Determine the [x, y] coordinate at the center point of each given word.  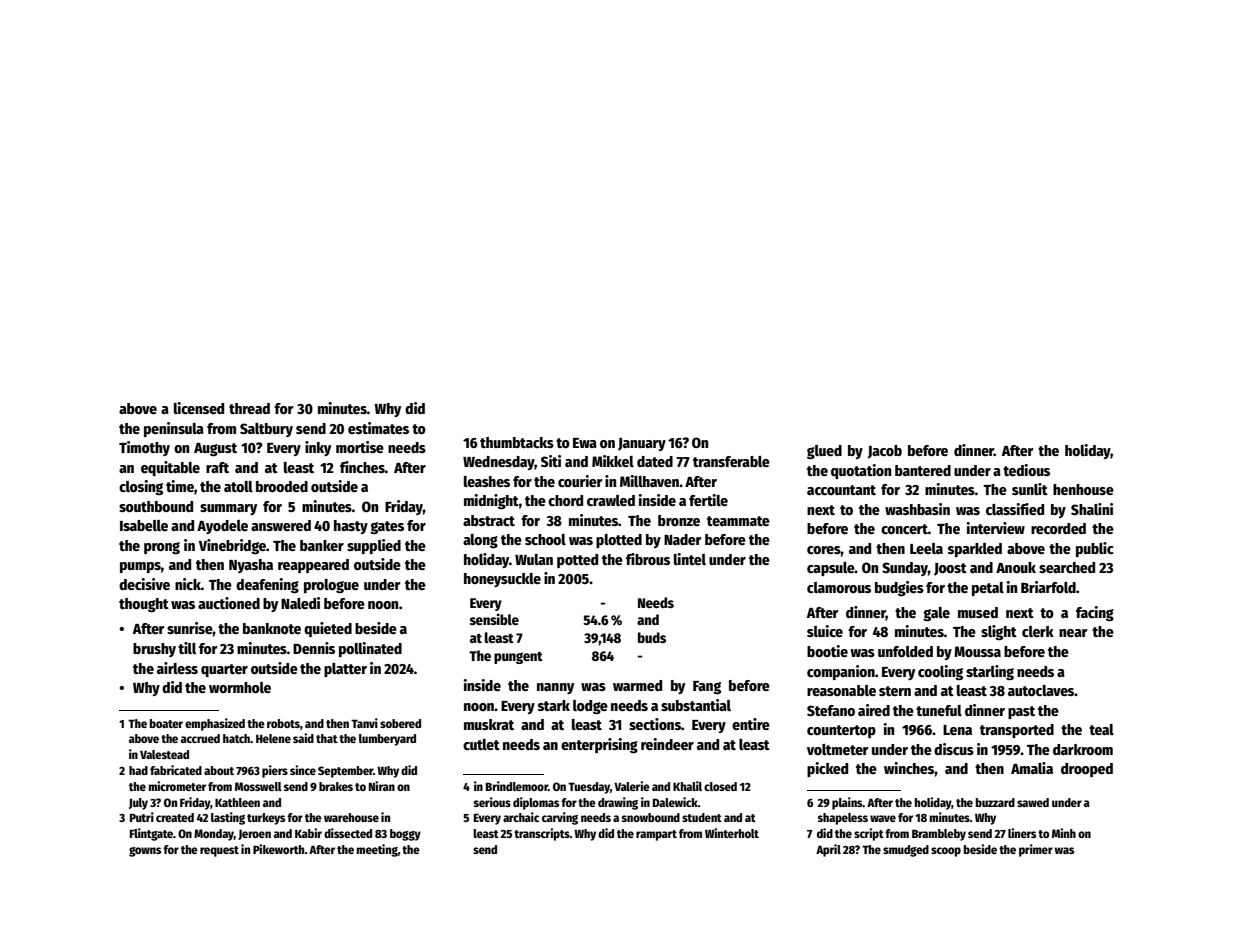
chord [565, 500]
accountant [841, 490]
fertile [708, 500]
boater [166, 723]
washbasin [917, 509]
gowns [145, 852]
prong [162, 548]
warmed [637, 685]
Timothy [144, 448]
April [828, 850]
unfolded [905, 651]
